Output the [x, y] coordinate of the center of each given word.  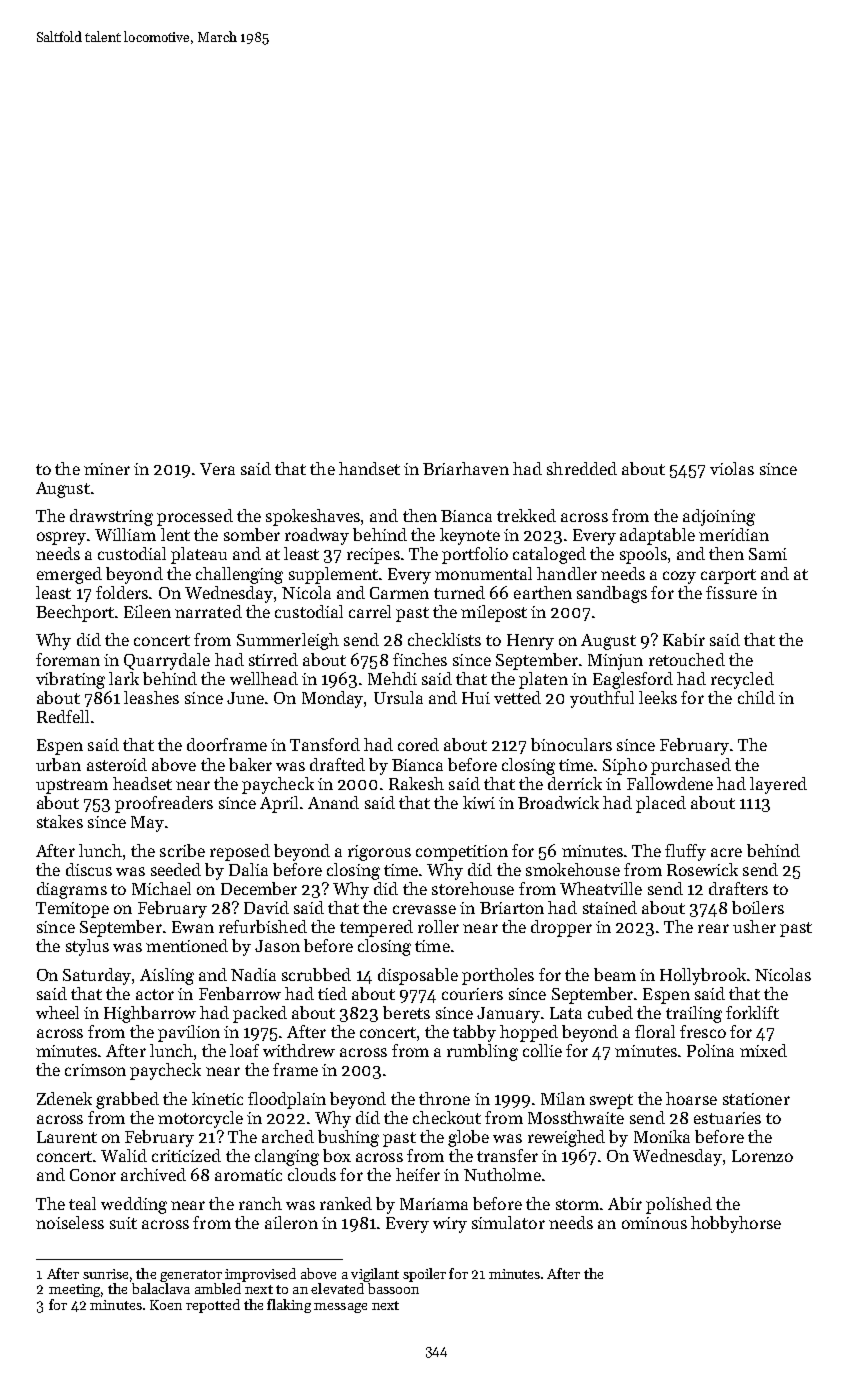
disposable [418, 976]
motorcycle [200, 1119]
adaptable [657, 536]
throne [444, 1098]
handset [369, 468]
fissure [731, 592]
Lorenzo [762, 1156]
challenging [239, 575]
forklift [752, 1012]
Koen [166, 1305]
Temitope [72, 910]
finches [420, 659]
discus [89, 869]
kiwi [479, 802]
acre [726, 852]
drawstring [111, 517]
